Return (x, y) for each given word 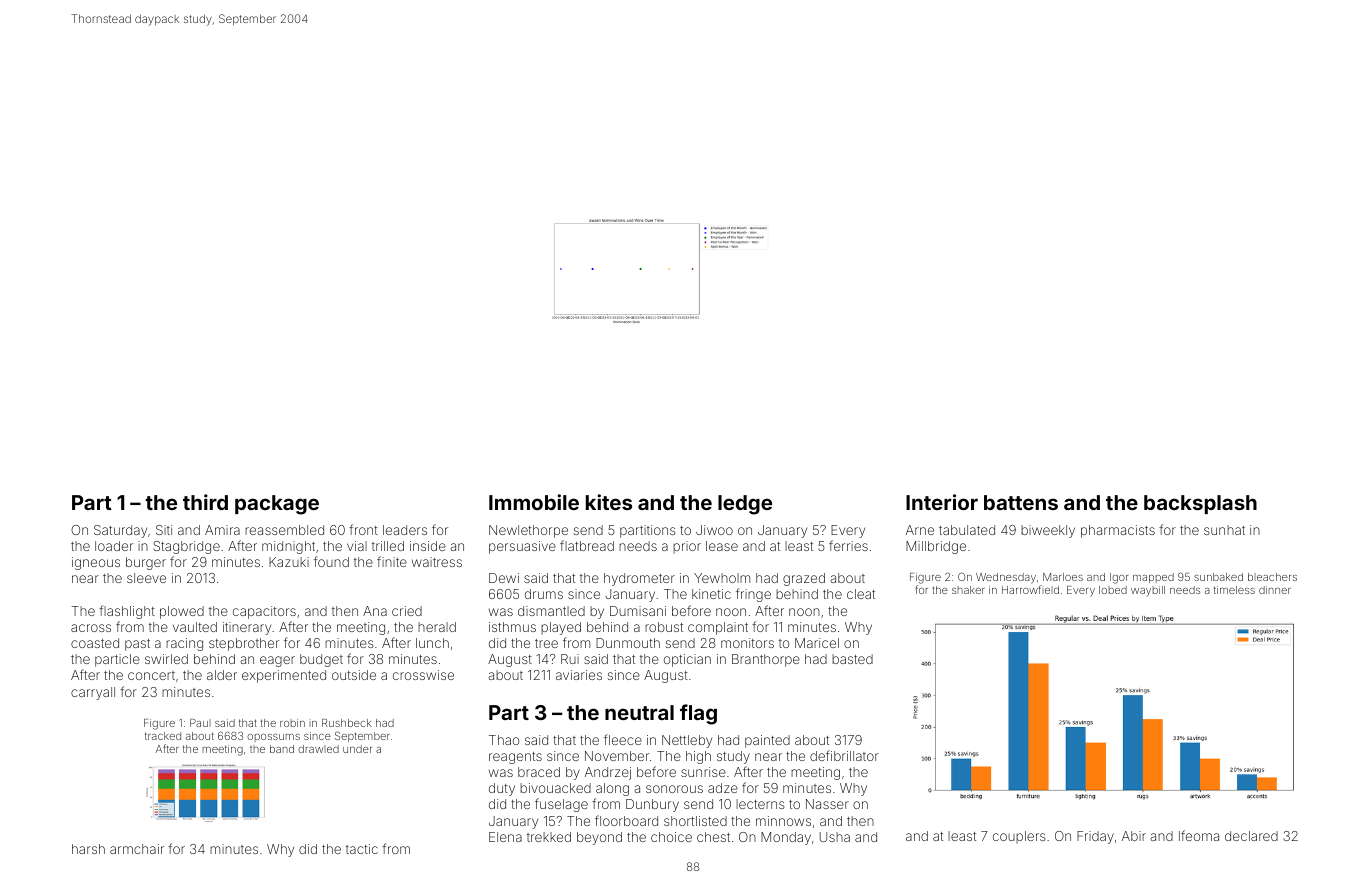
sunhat (1224, 530)
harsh (88, 849)
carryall (93, 693)
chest (713, 837)
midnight (288, 547)
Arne (920, 530)
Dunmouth (628, 643)
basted (852, 659)
